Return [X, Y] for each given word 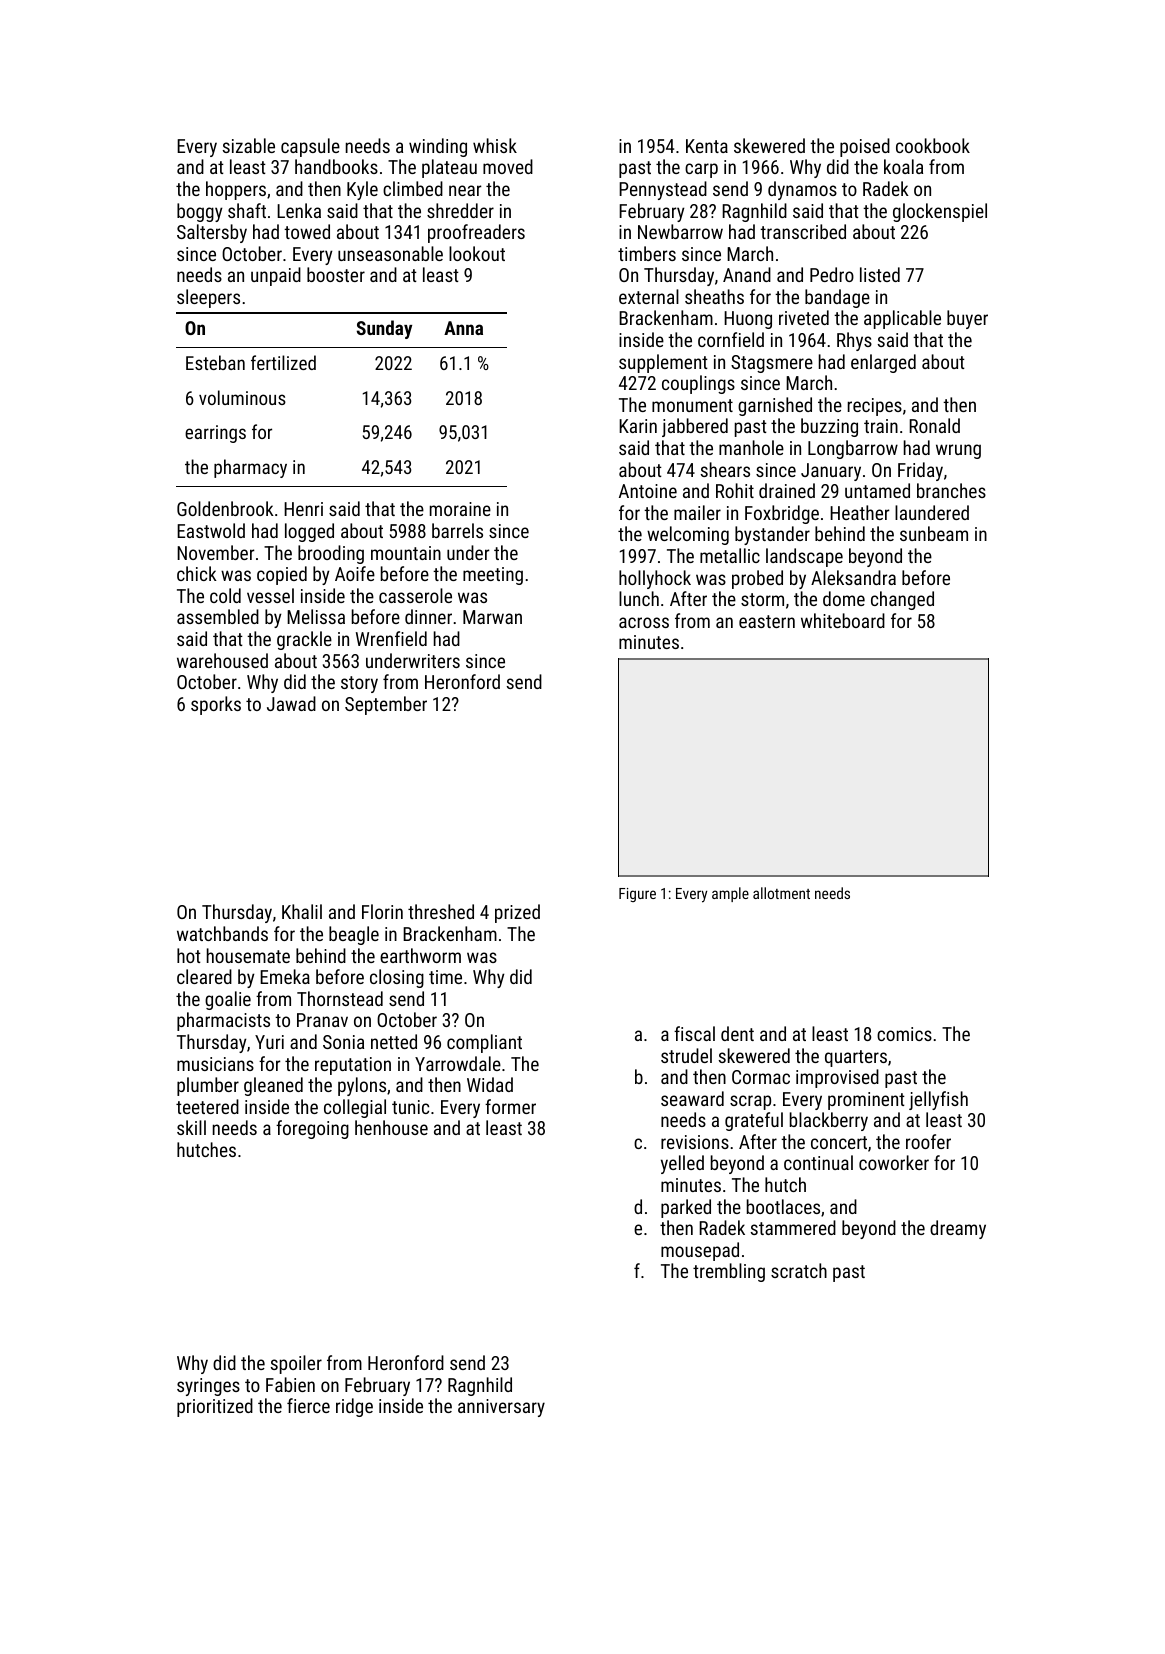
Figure [637, 895]
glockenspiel [940, 212]
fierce [308, 1405]
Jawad [291, 703]
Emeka [285, 976]
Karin [638, 426]
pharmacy [250, 468]
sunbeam [934, 533]
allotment [781, 893]
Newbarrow [680, 231]
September [386, 705]
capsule [310, 147]
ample [730, 894]
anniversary [501, 1408]
